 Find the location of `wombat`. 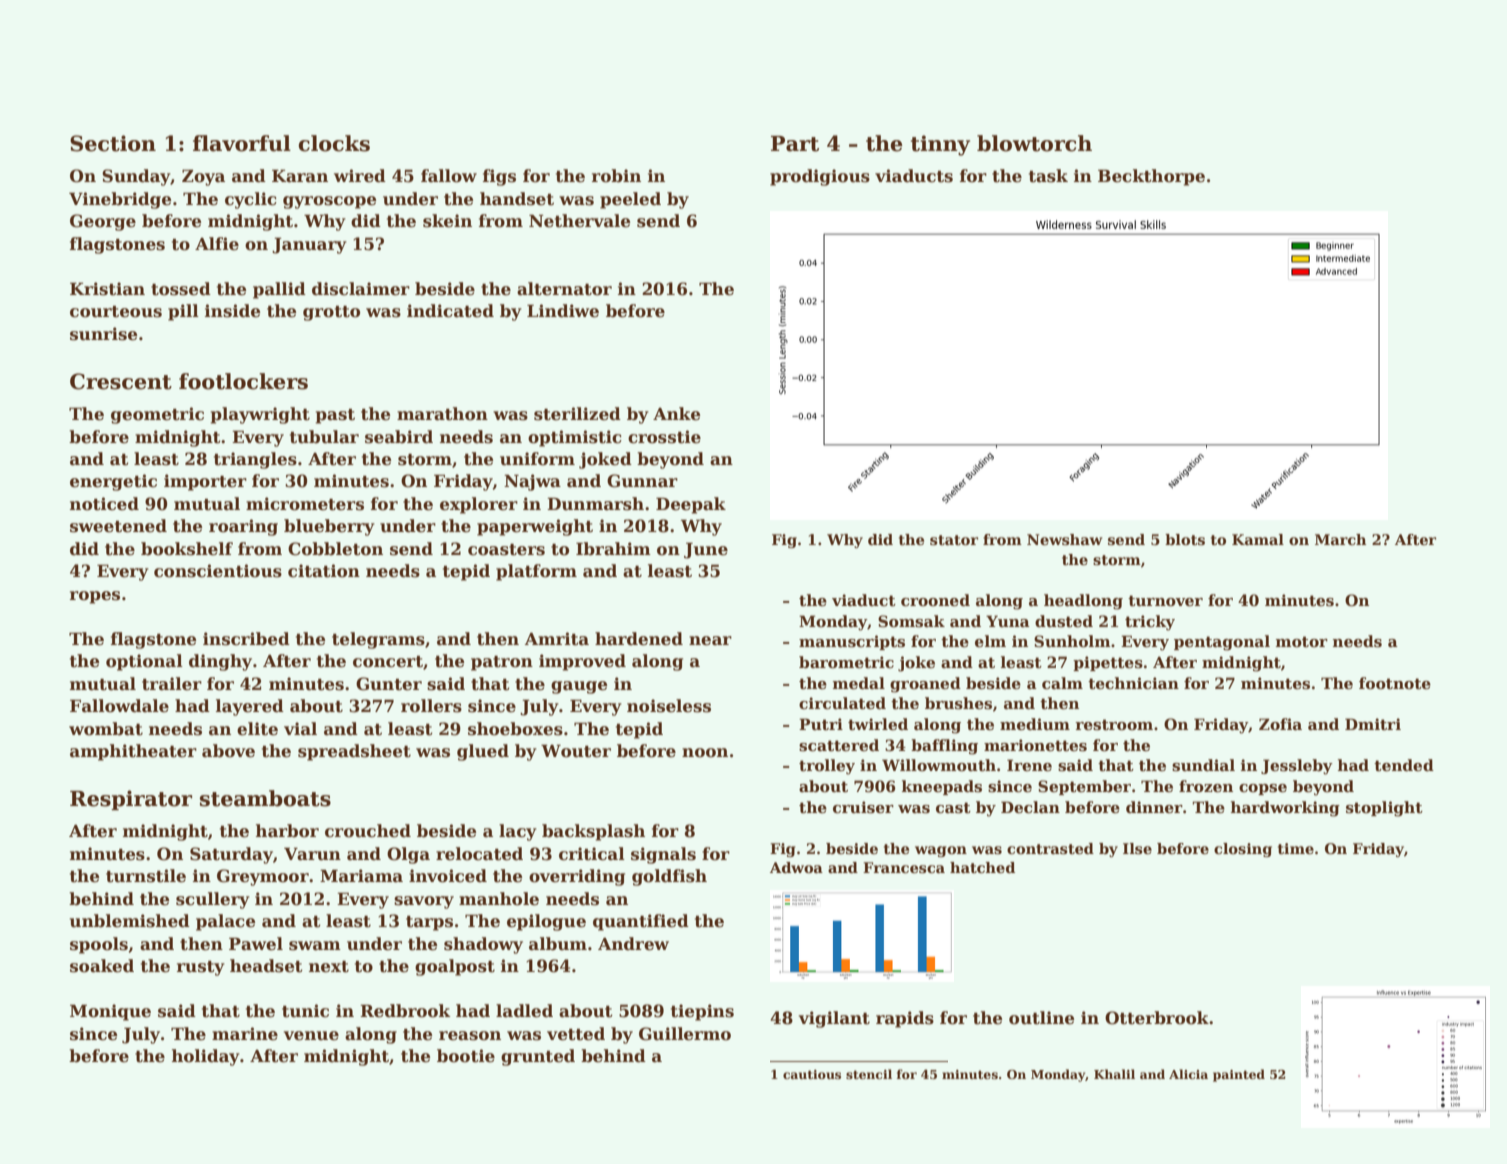

wombat is located at coordinates (106, 729).
